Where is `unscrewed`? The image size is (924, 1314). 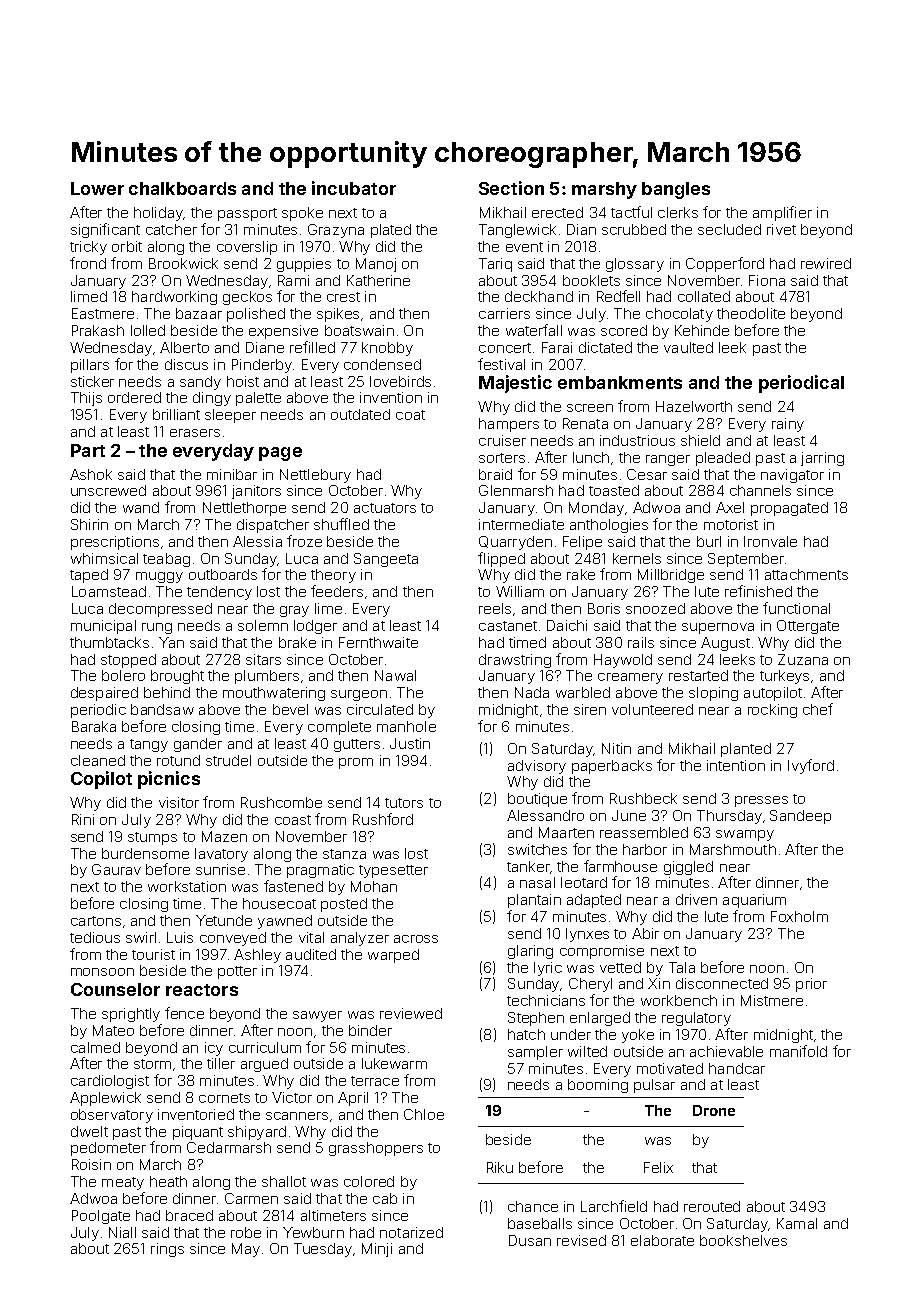 unscrewed is located at coordinates (108, 490).
